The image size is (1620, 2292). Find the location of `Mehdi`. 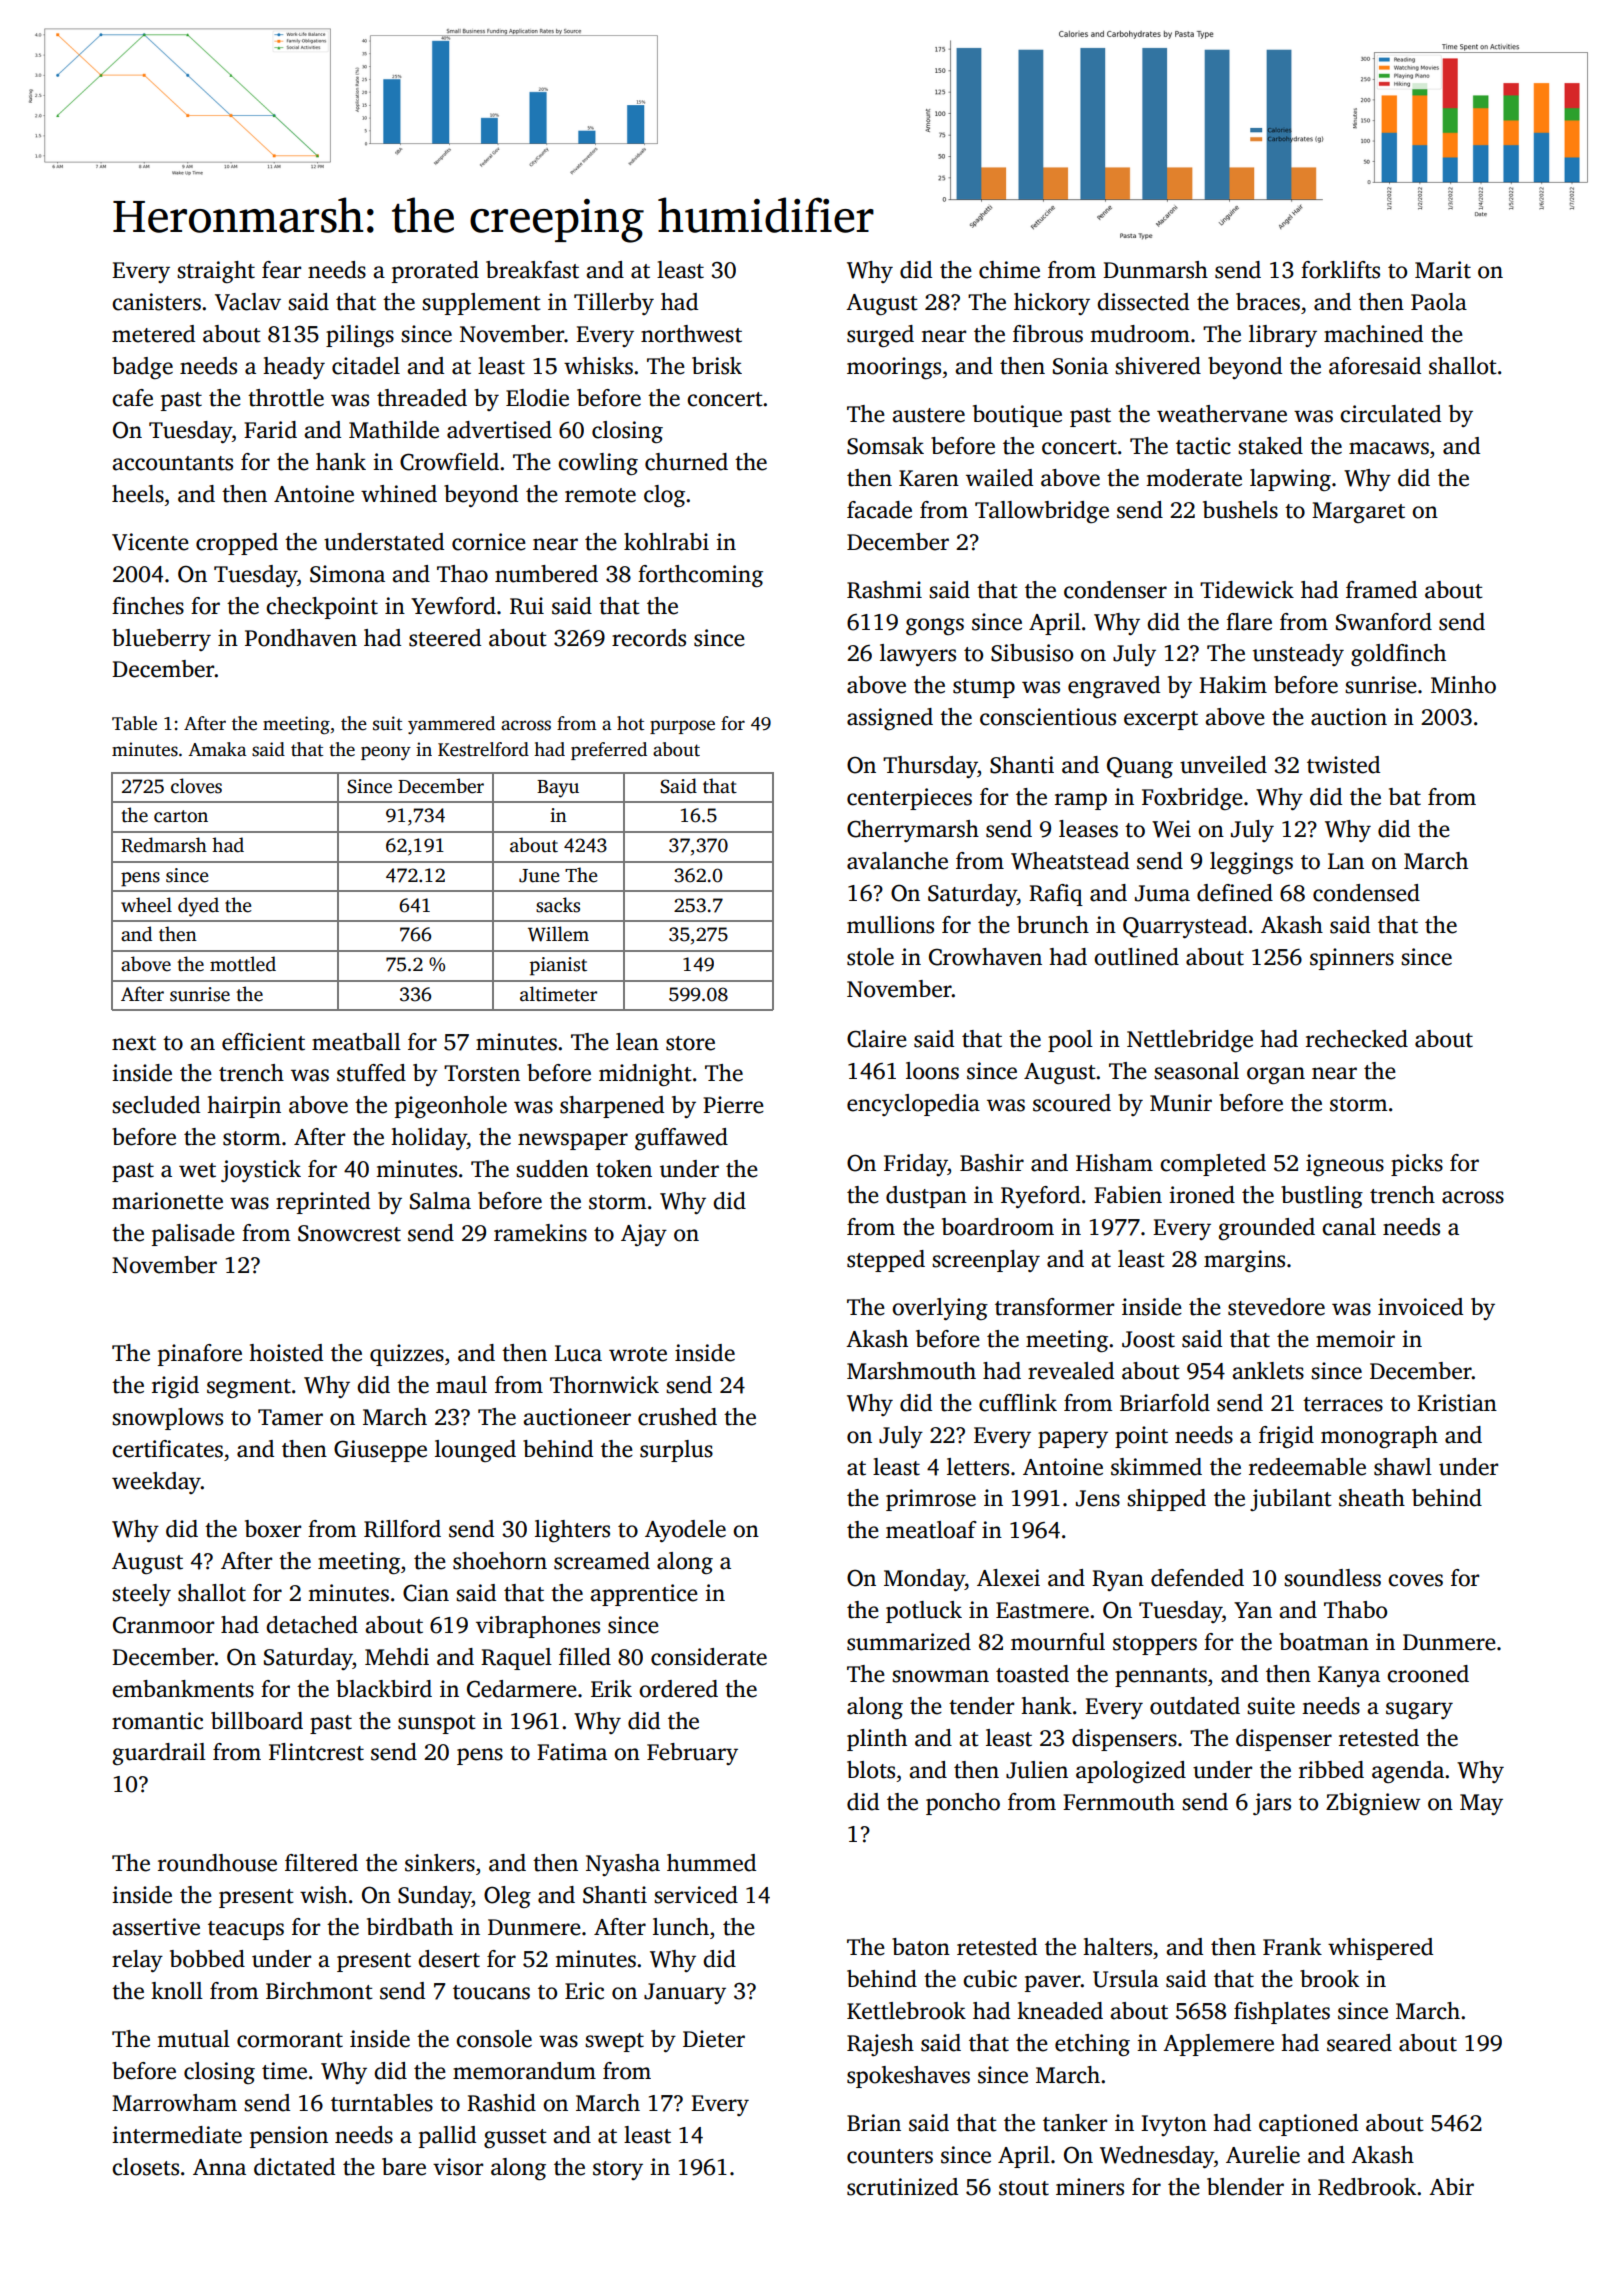

Mehdi is located at coordinates (397, 1657).
